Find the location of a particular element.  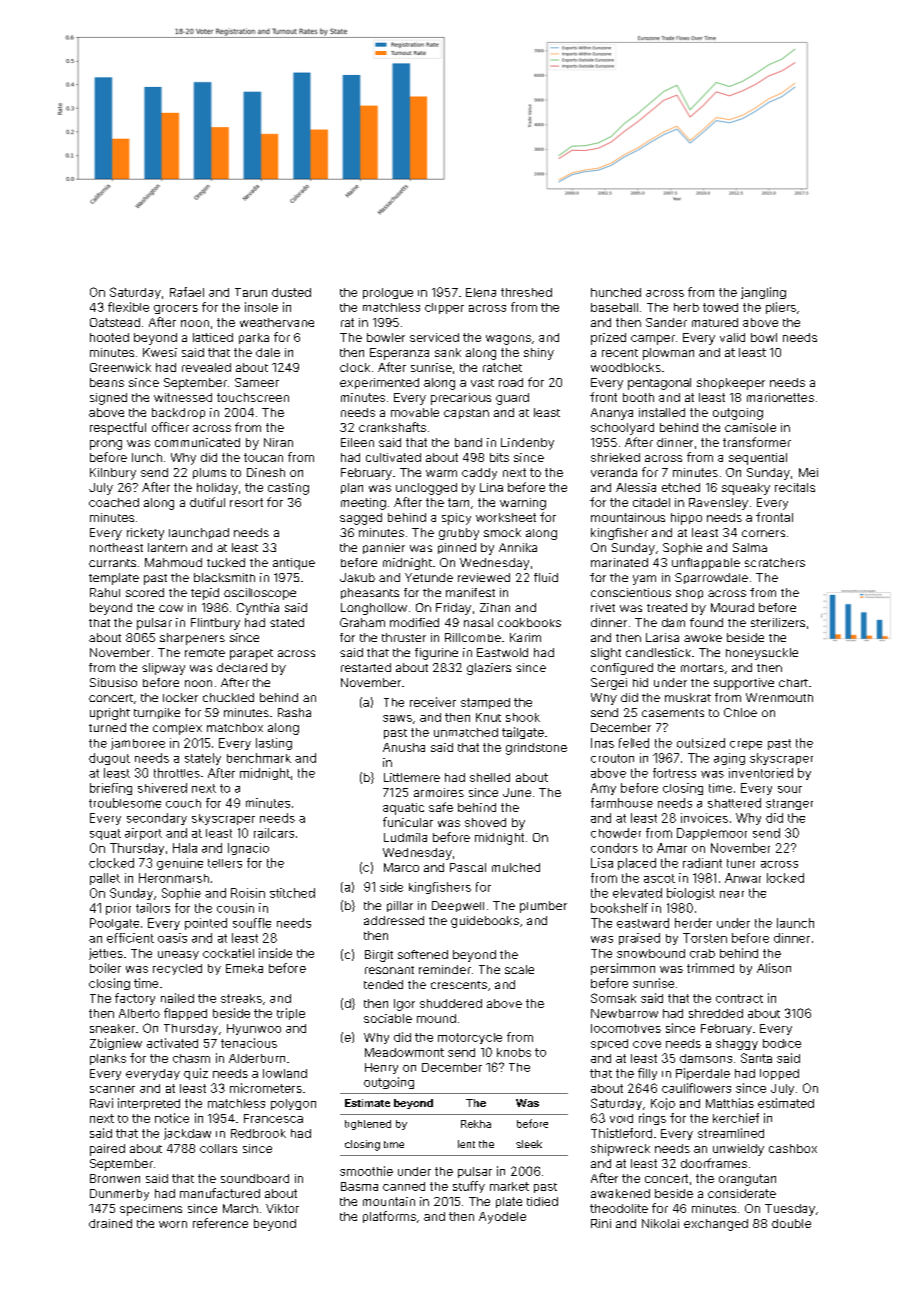

rickety is located at coordinates (145, 534).
